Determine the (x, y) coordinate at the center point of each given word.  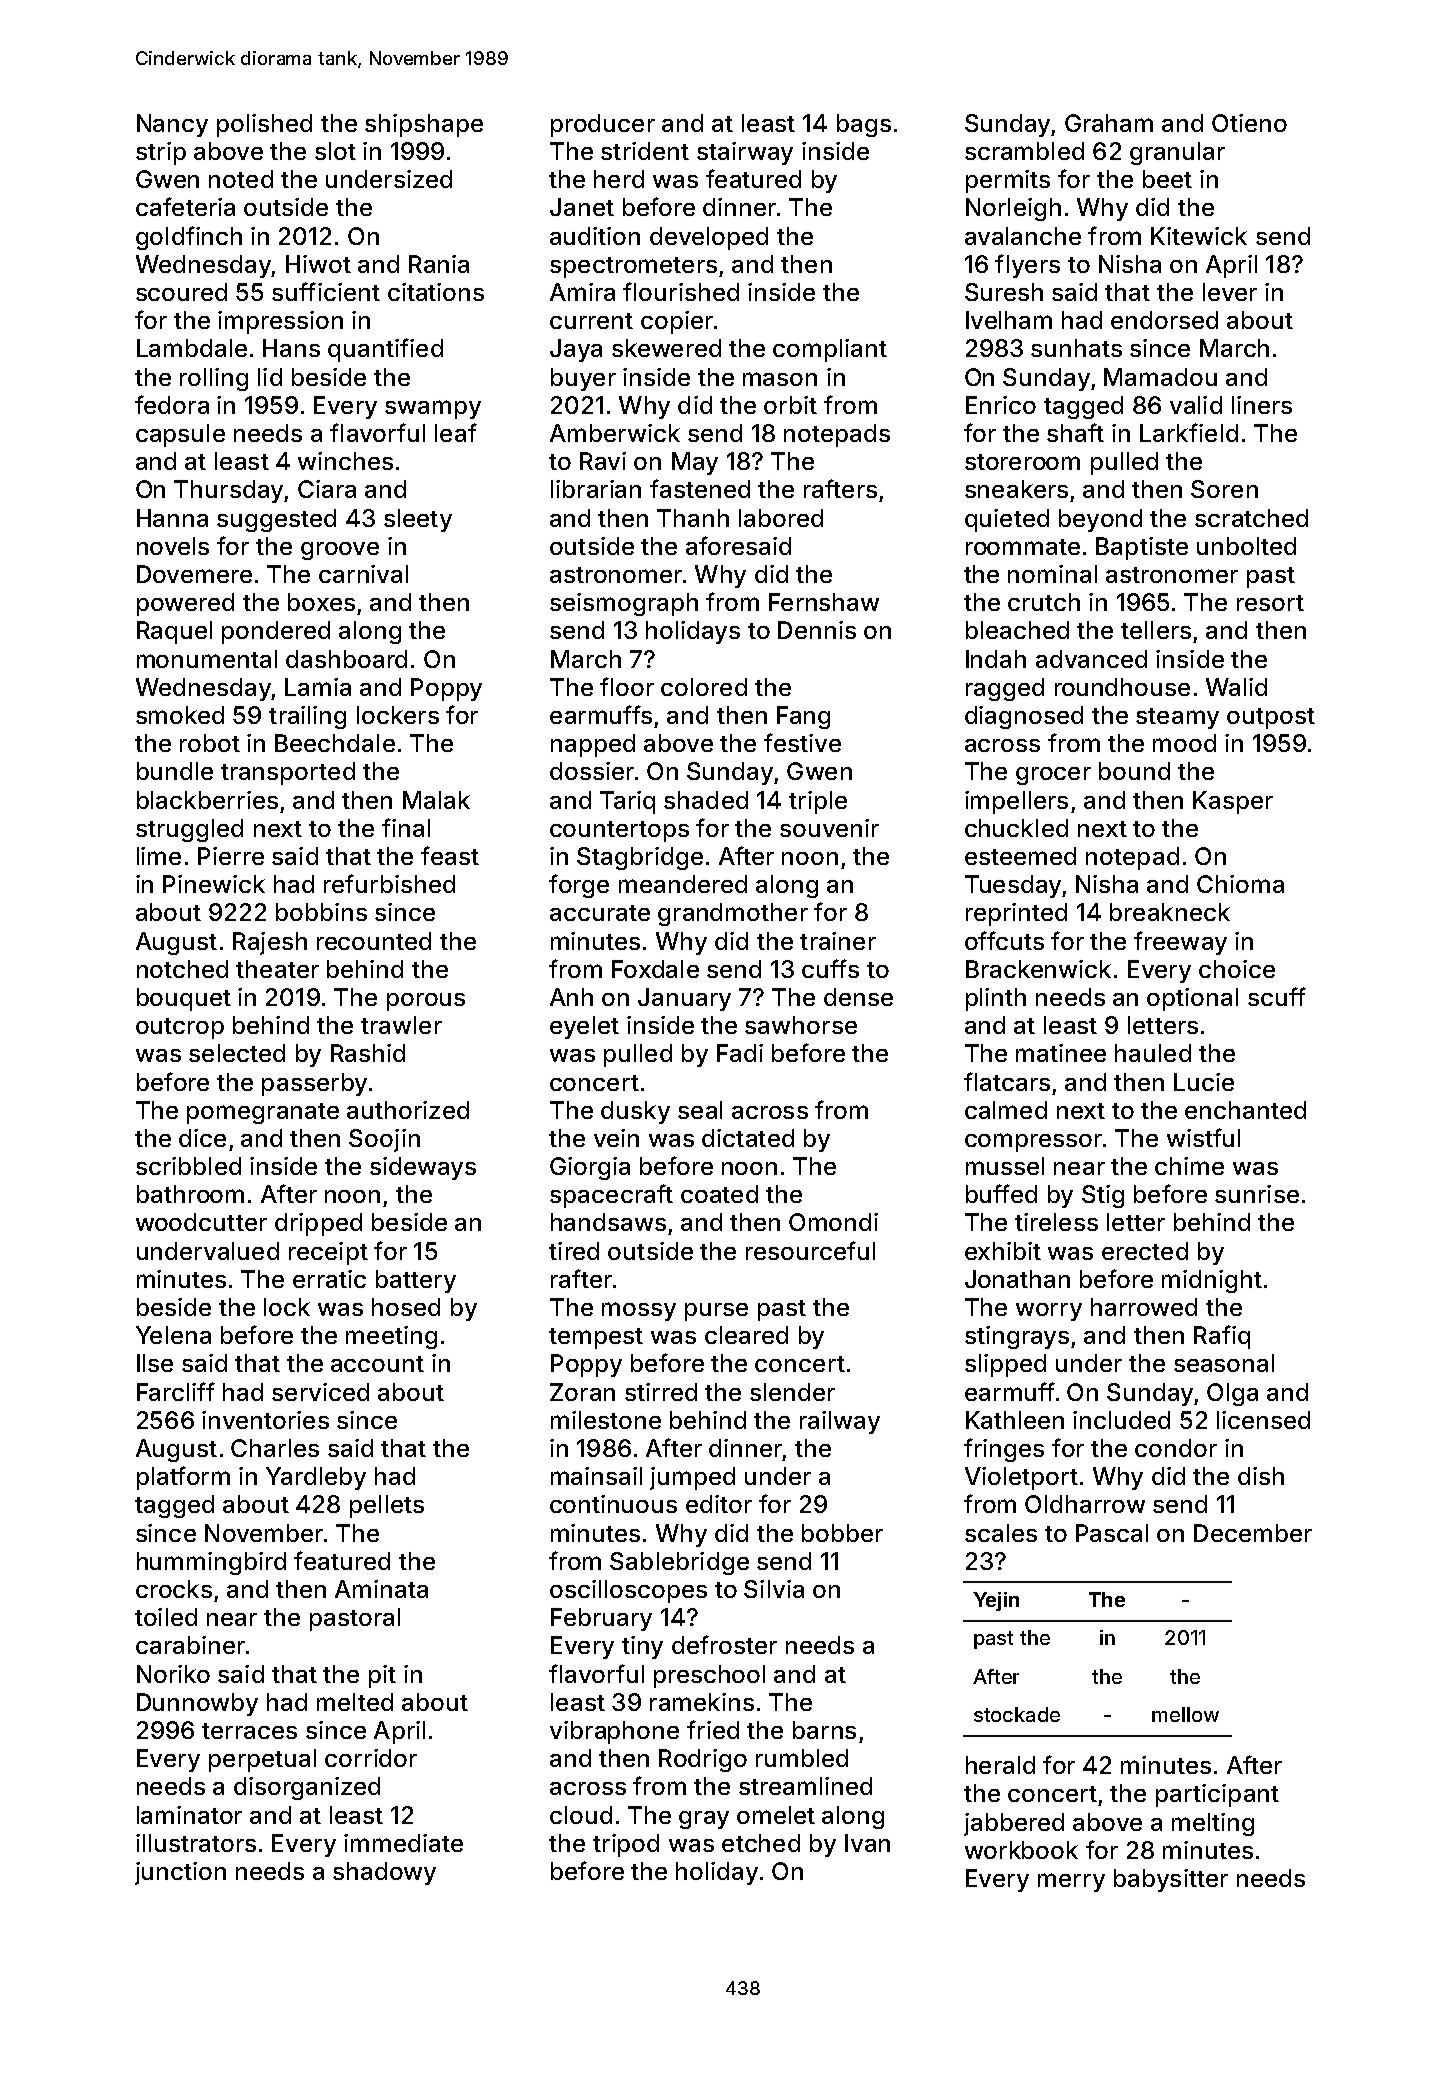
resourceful (810, 1250)
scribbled (188, 1166)
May (695, 463)
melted (355, 1702)
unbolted (1246, 546)
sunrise (1257, 1194)
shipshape (424, 125)
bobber (842, 1533)
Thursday (228, 491)
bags (864, 125)
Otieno (1249, 123)
